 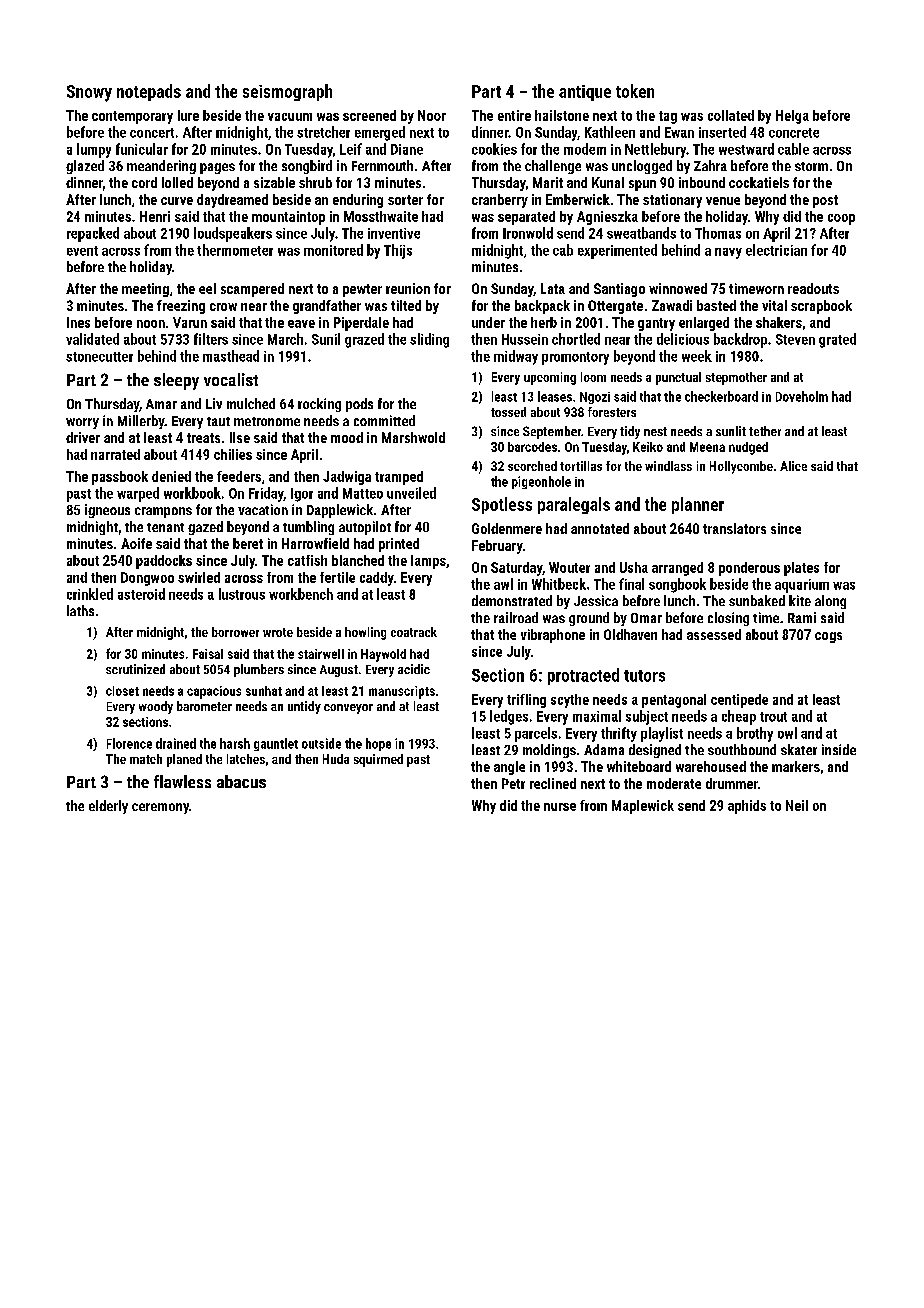 I want to click on ceremony, so click(x=160, y=808).
